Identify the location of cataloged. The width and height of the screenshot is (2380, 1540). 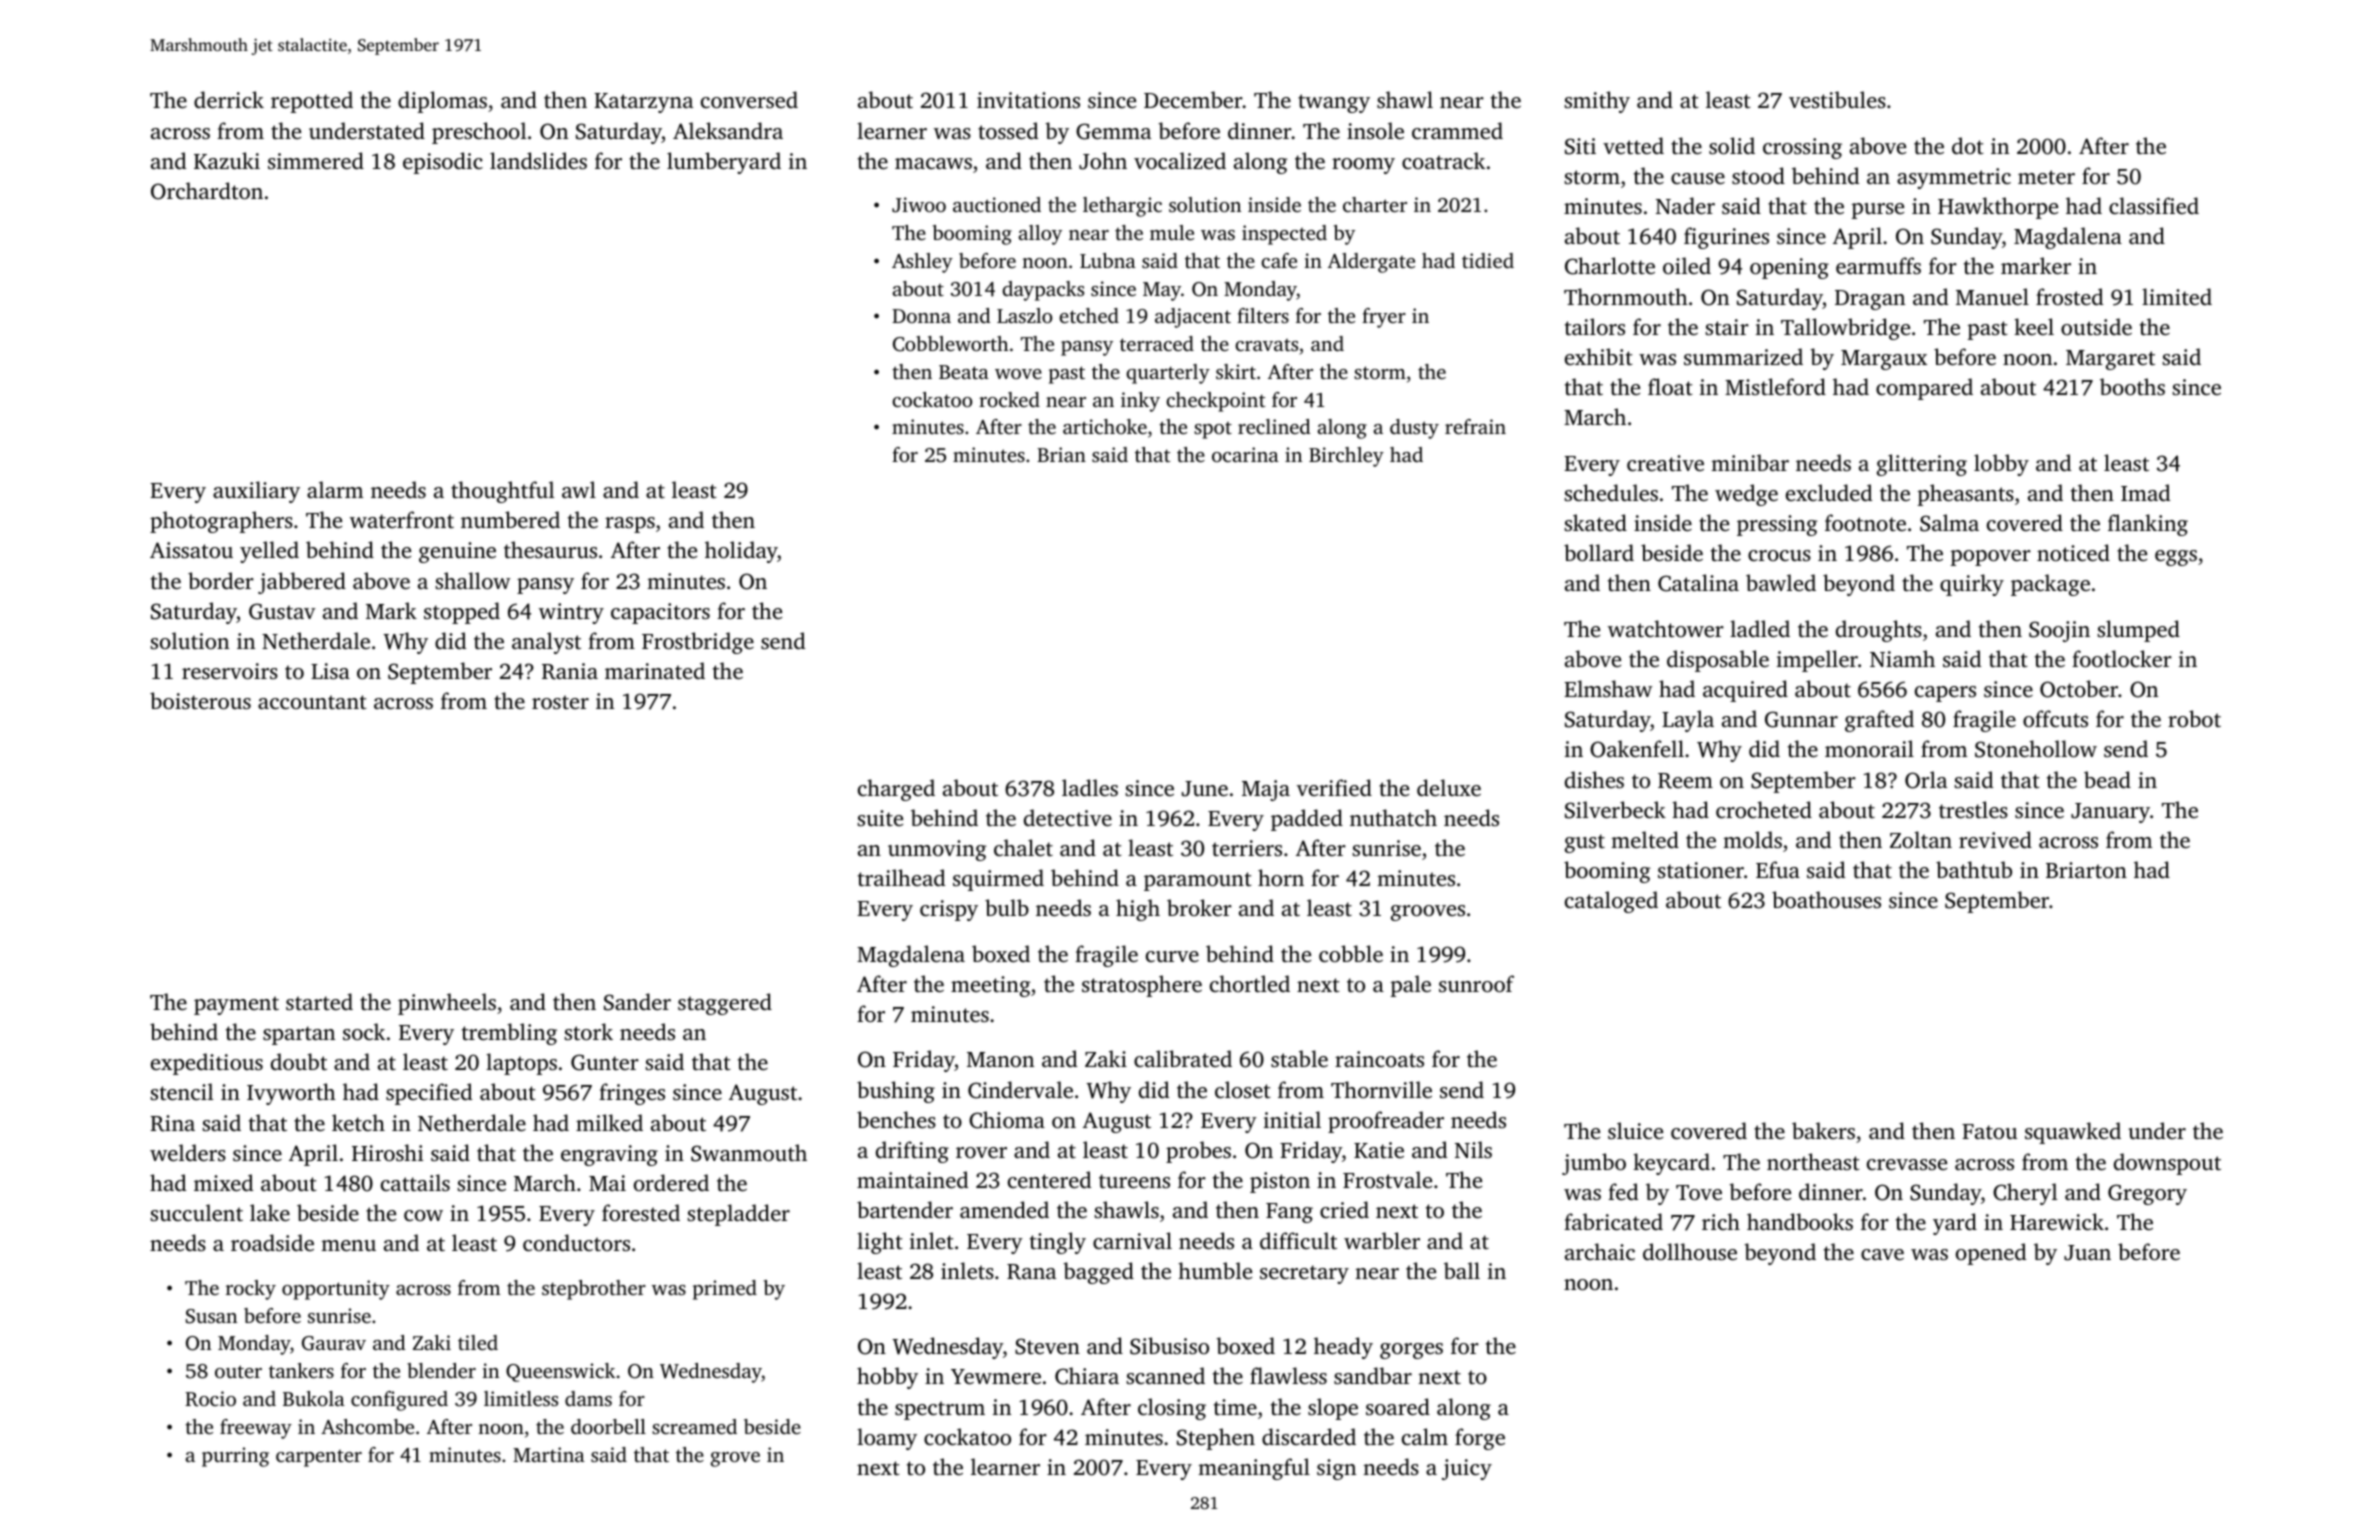
(1611, 902).
